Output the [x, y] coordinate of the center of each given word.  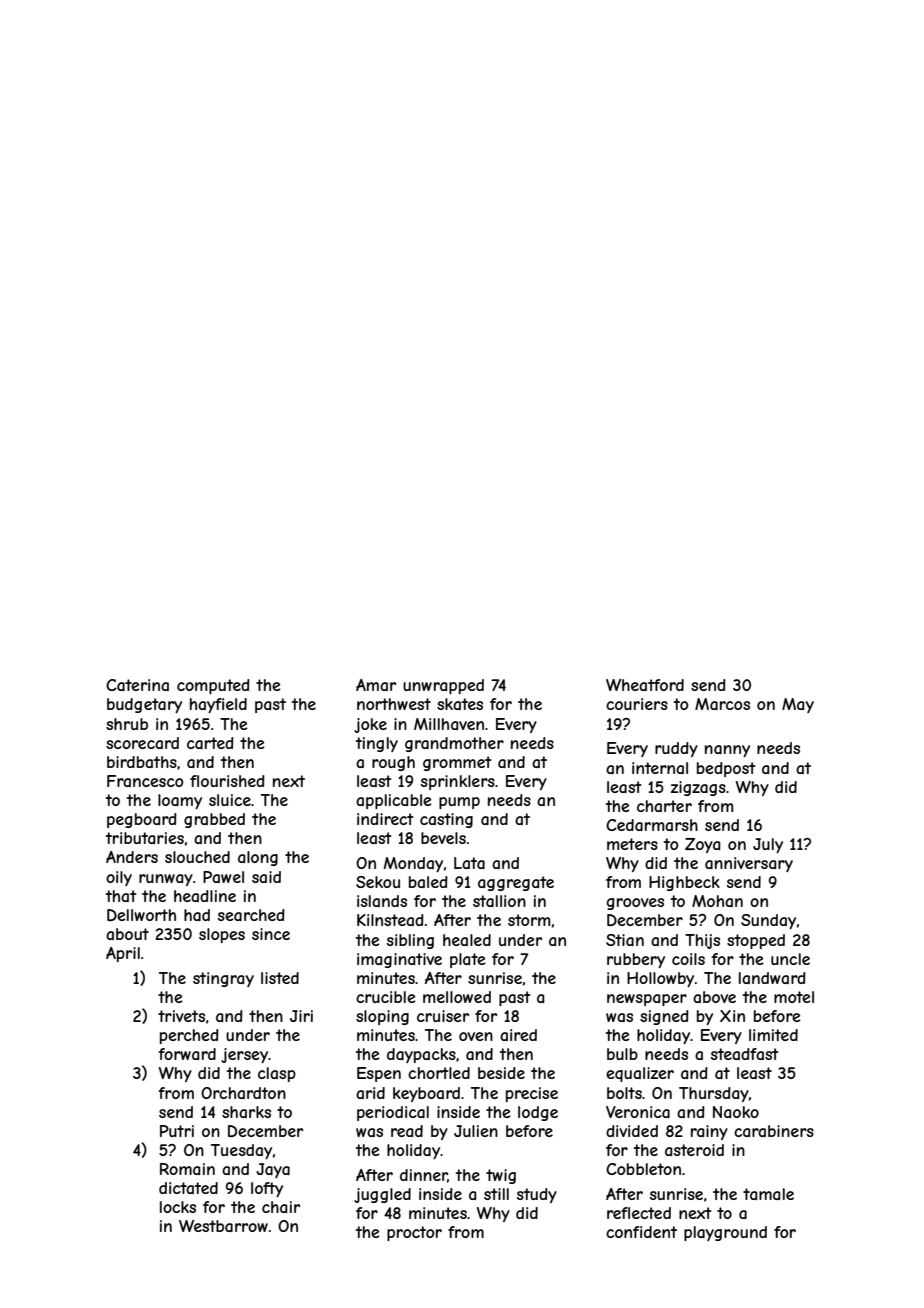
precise [532, 1094]
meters [632, 844]
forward [187, 1054]
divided [632, 1131]
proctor [414, 1233]
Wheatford [645, 685]
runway [166, 880]
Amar [376, 685]
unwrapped [443, 686]
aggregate [516, 883]
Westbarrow [223, 1226]
